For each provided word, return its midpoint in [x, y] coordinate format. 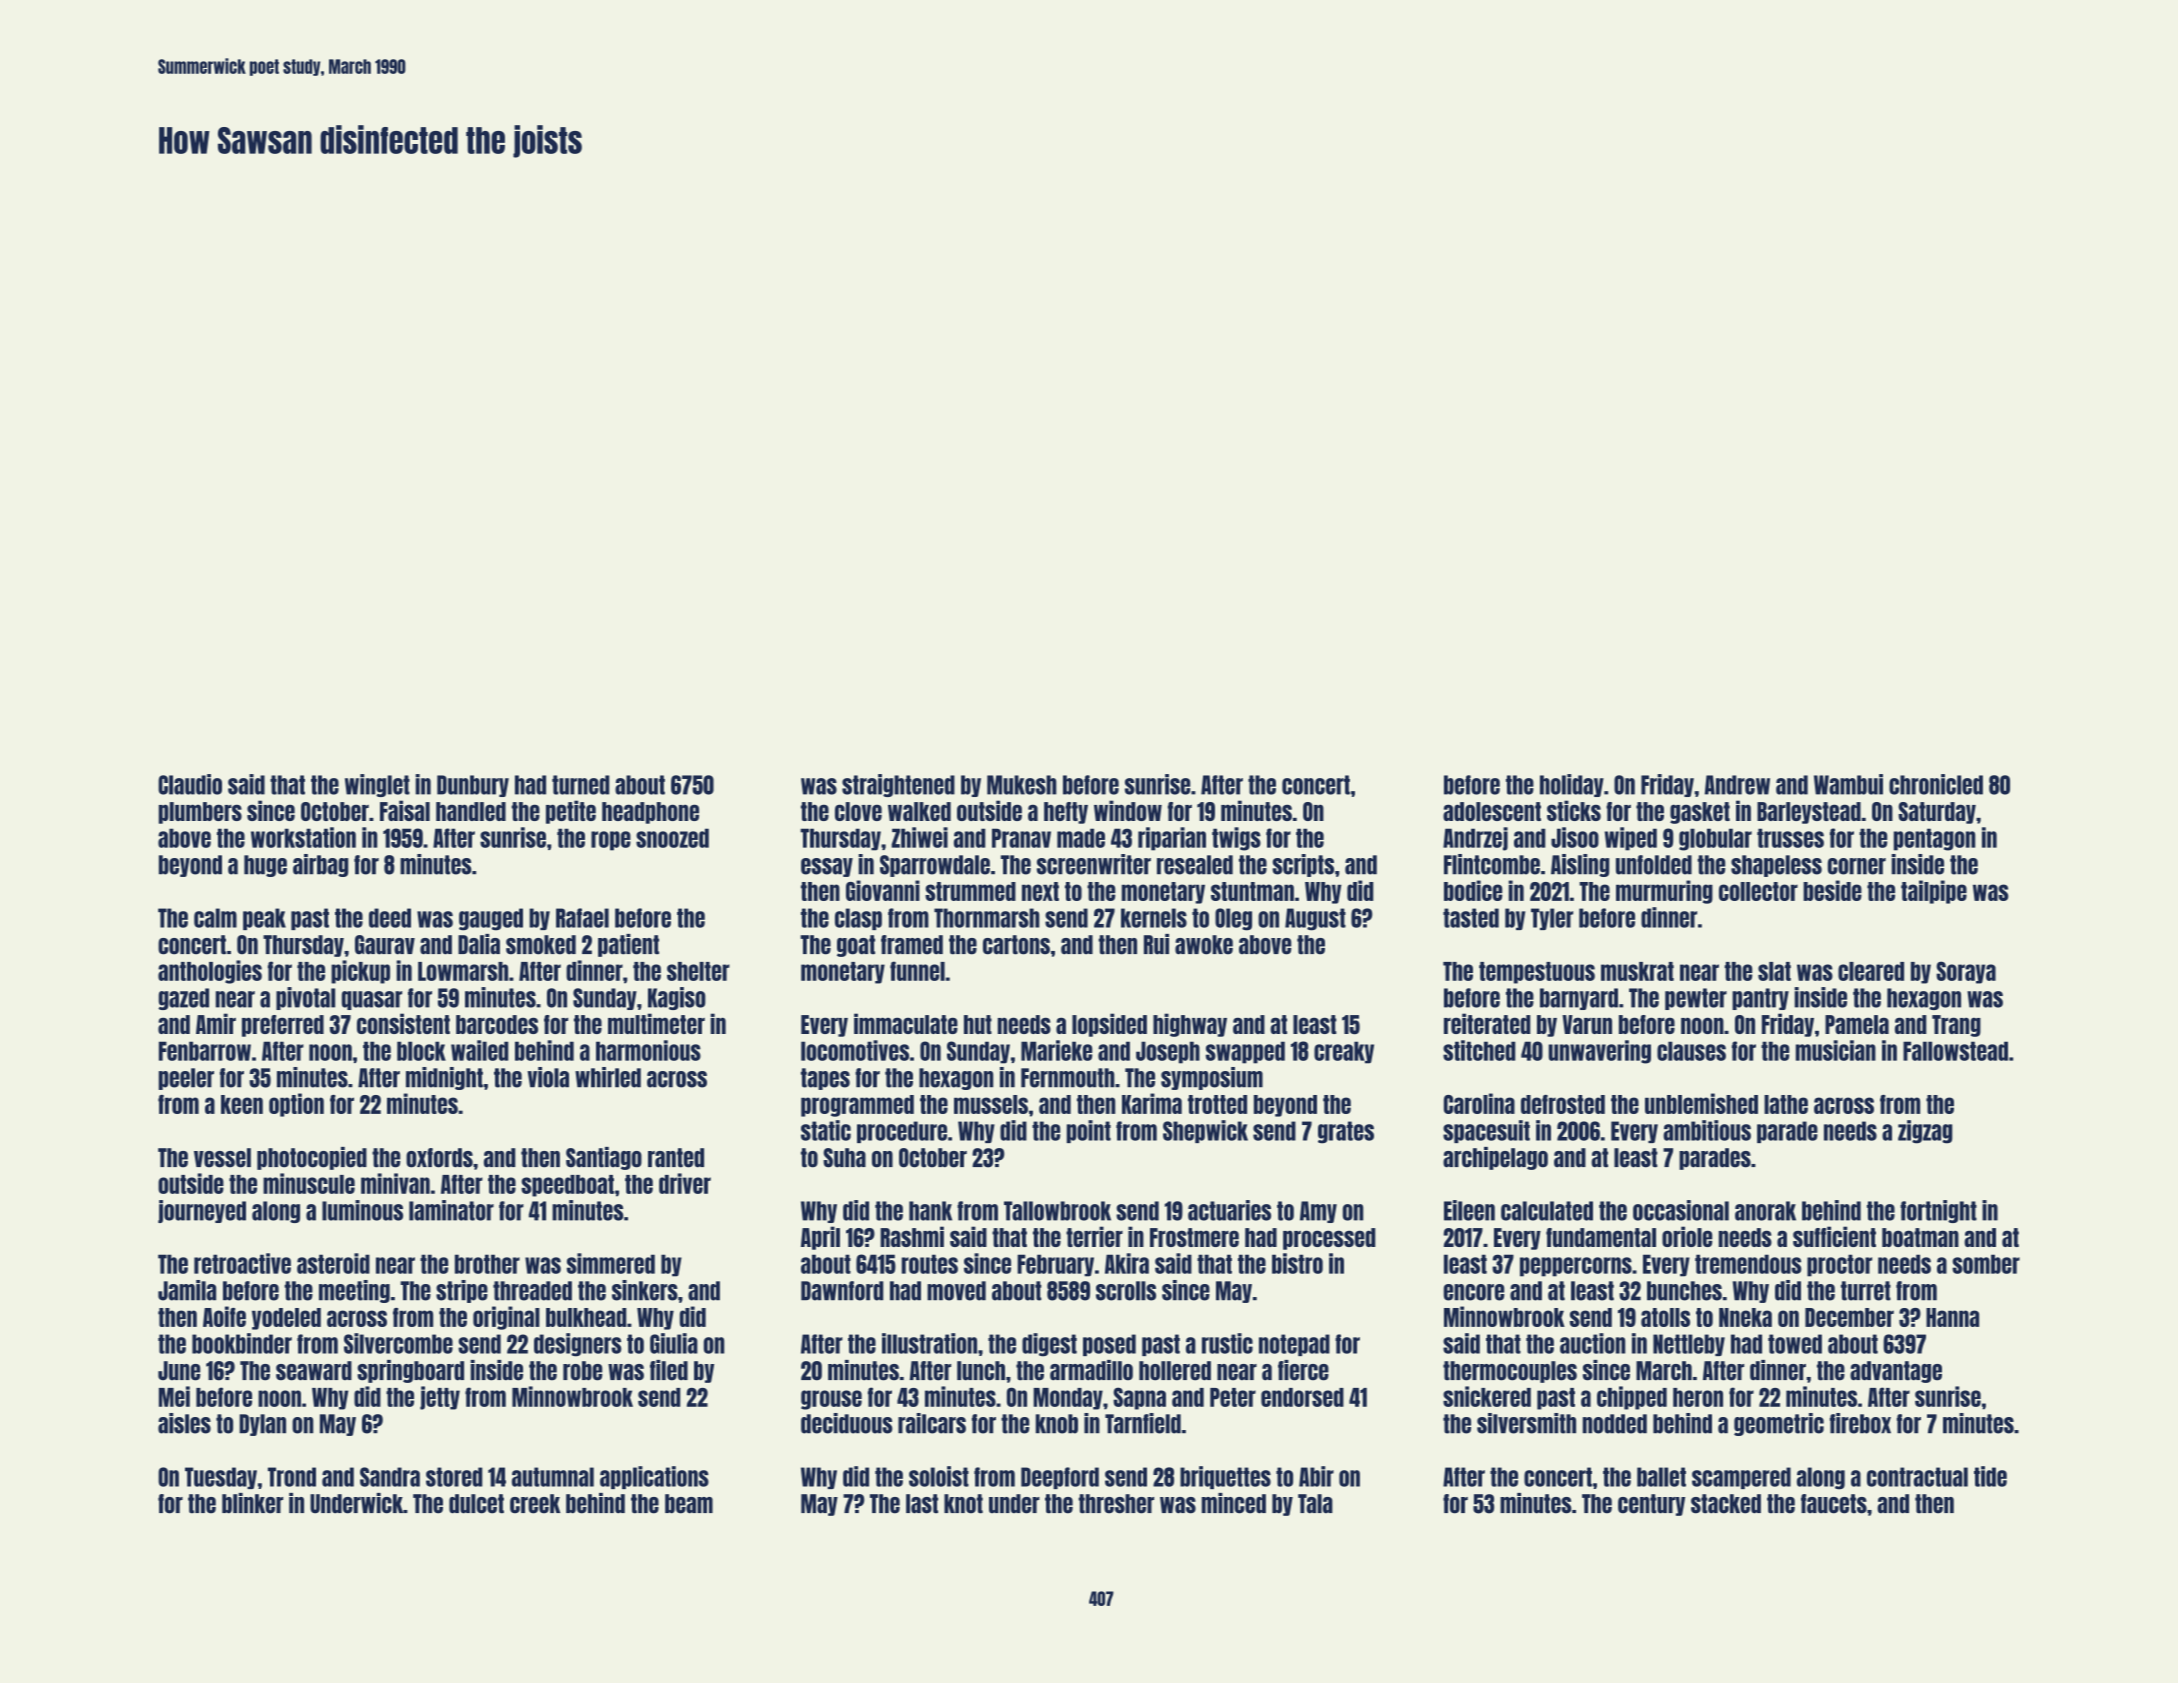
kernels [1154, 918]
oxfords [439, 1158]
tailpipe [1934, 892]
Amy [1318, 1212]
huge [265, 866]
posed [1109, 1345]
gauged [491, 919]
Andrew [1737, 785]
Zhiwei [919, 837]
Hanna [1952, 1317]
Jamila [187, 1290]
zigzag [1925, 1132]
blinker [252, 1503]
